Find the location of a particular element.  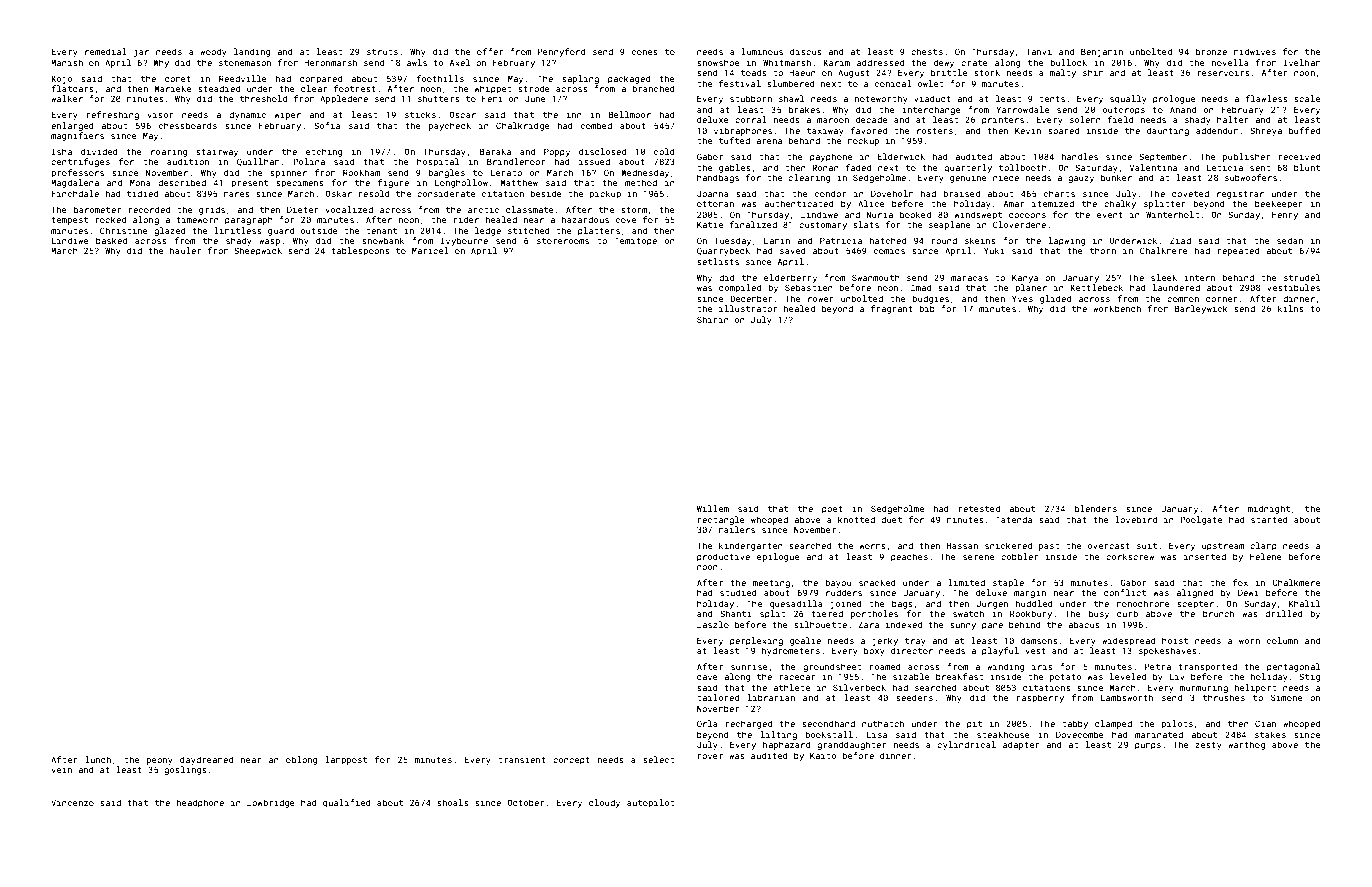

poet is located at coordinates (832, 510).
